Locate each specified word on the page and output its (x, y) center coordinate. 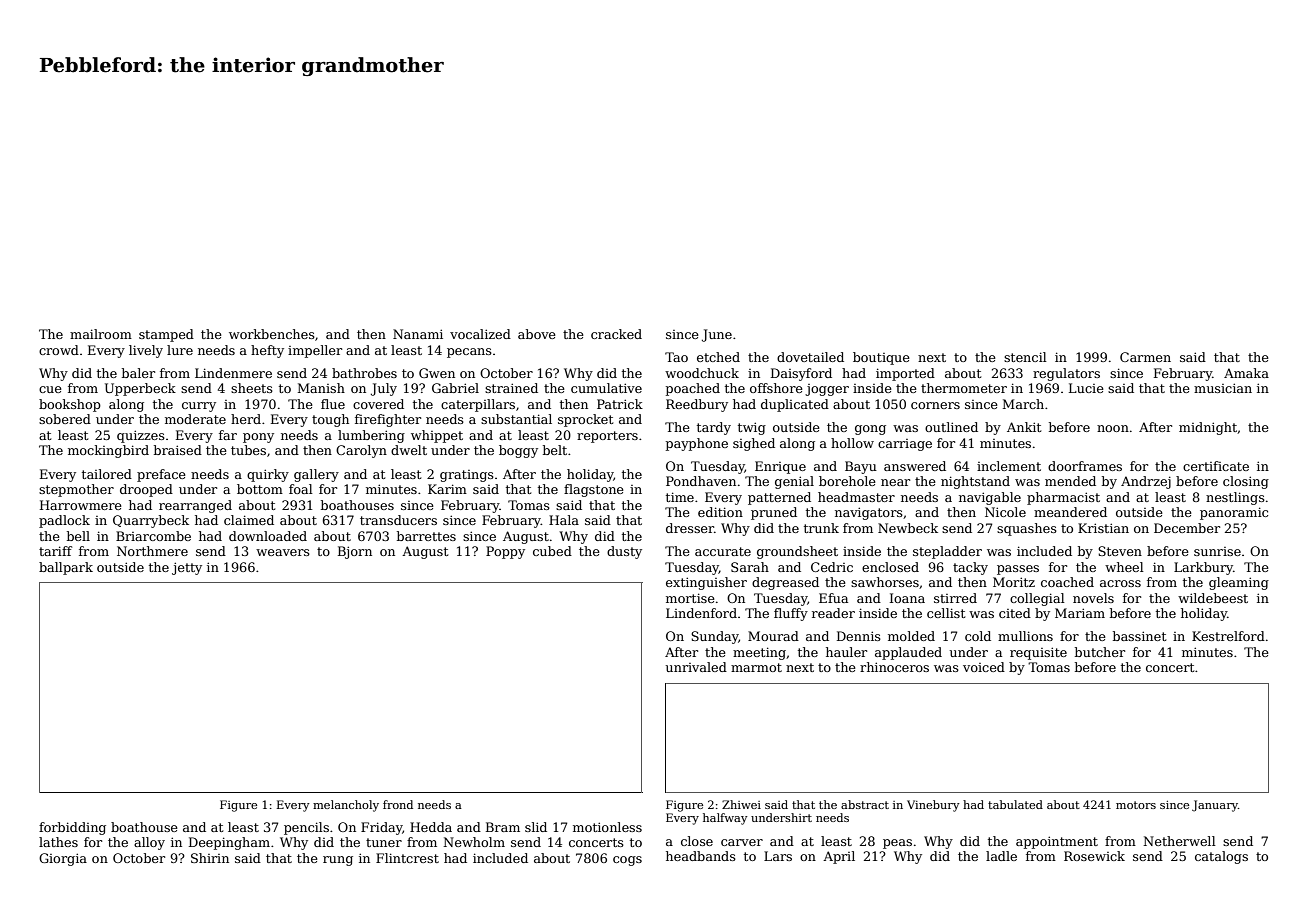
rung (338, 861)
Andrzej (1146, 482)
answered (915, 466)
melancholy (346, 806)
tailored (107, 474)
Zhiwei (741, 804)
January (1215, 806)
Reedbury (697, 405)
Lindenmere (233, 373)
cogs (627, 861)
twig (752, 428)
